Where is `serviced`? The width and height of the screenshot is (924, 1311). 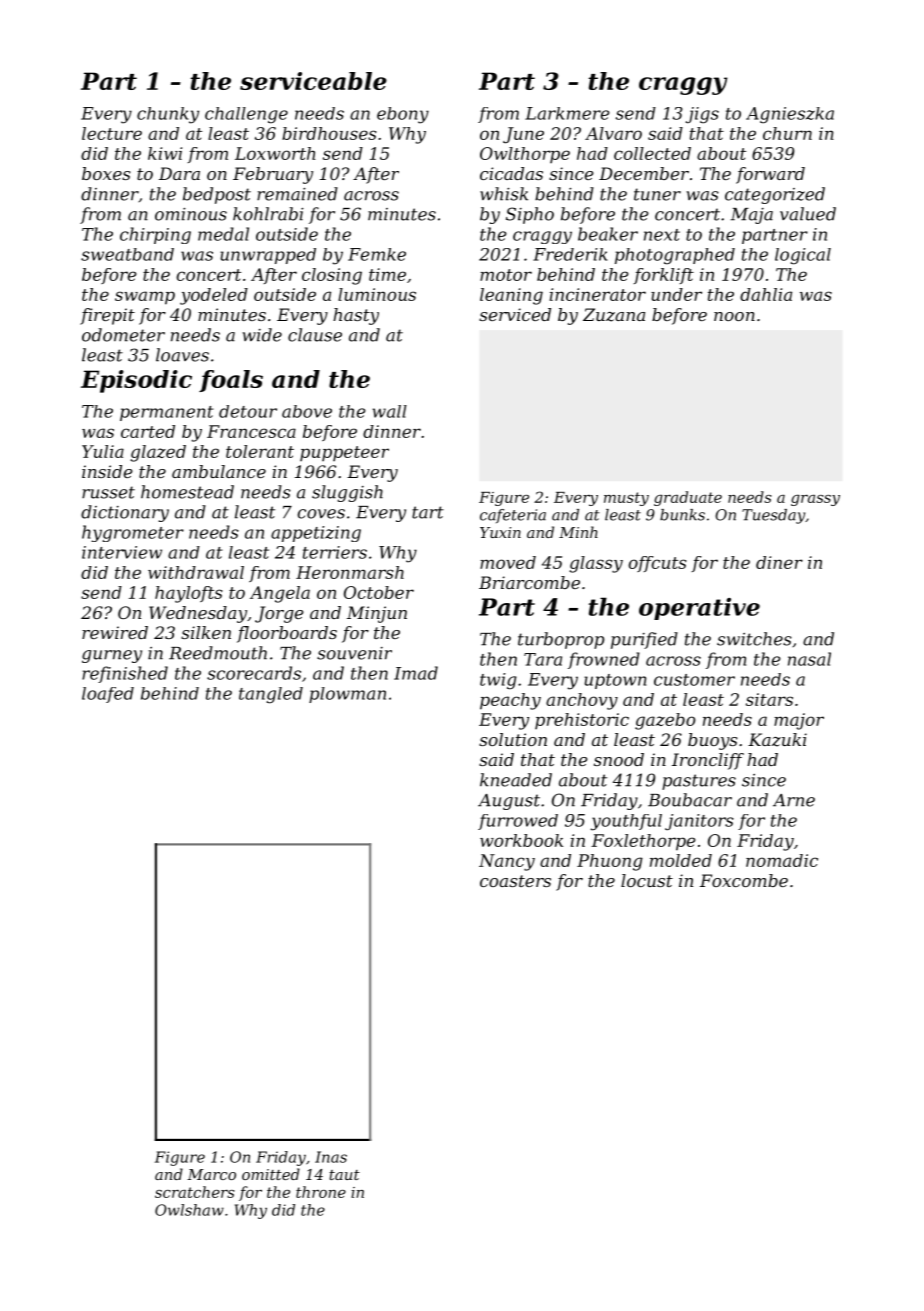
serviced is located at coordinates (515, 314).
